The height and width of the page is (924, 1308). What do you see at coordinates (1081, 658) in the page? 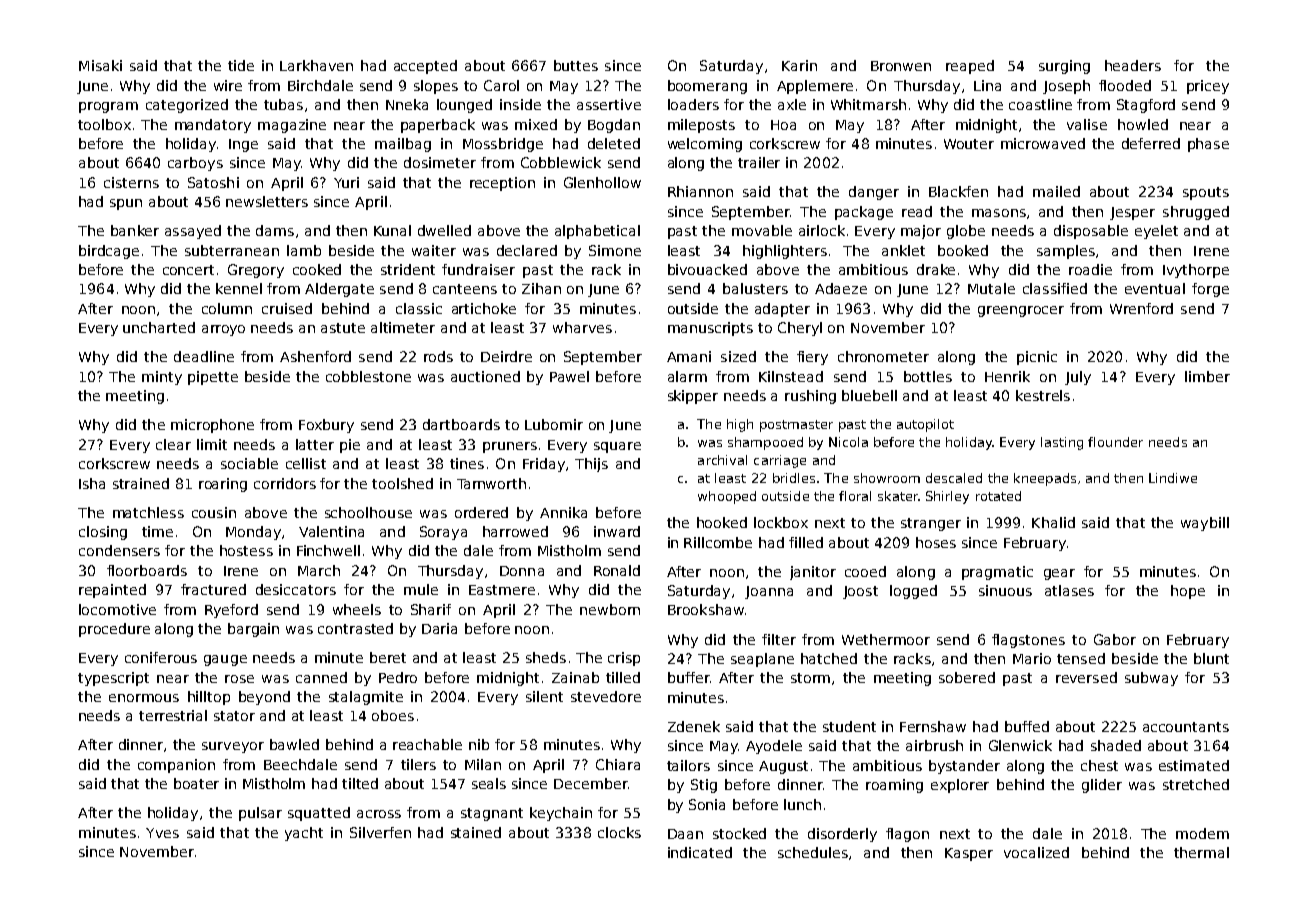
I see `tensed` at bounding box center [1081, 658].
